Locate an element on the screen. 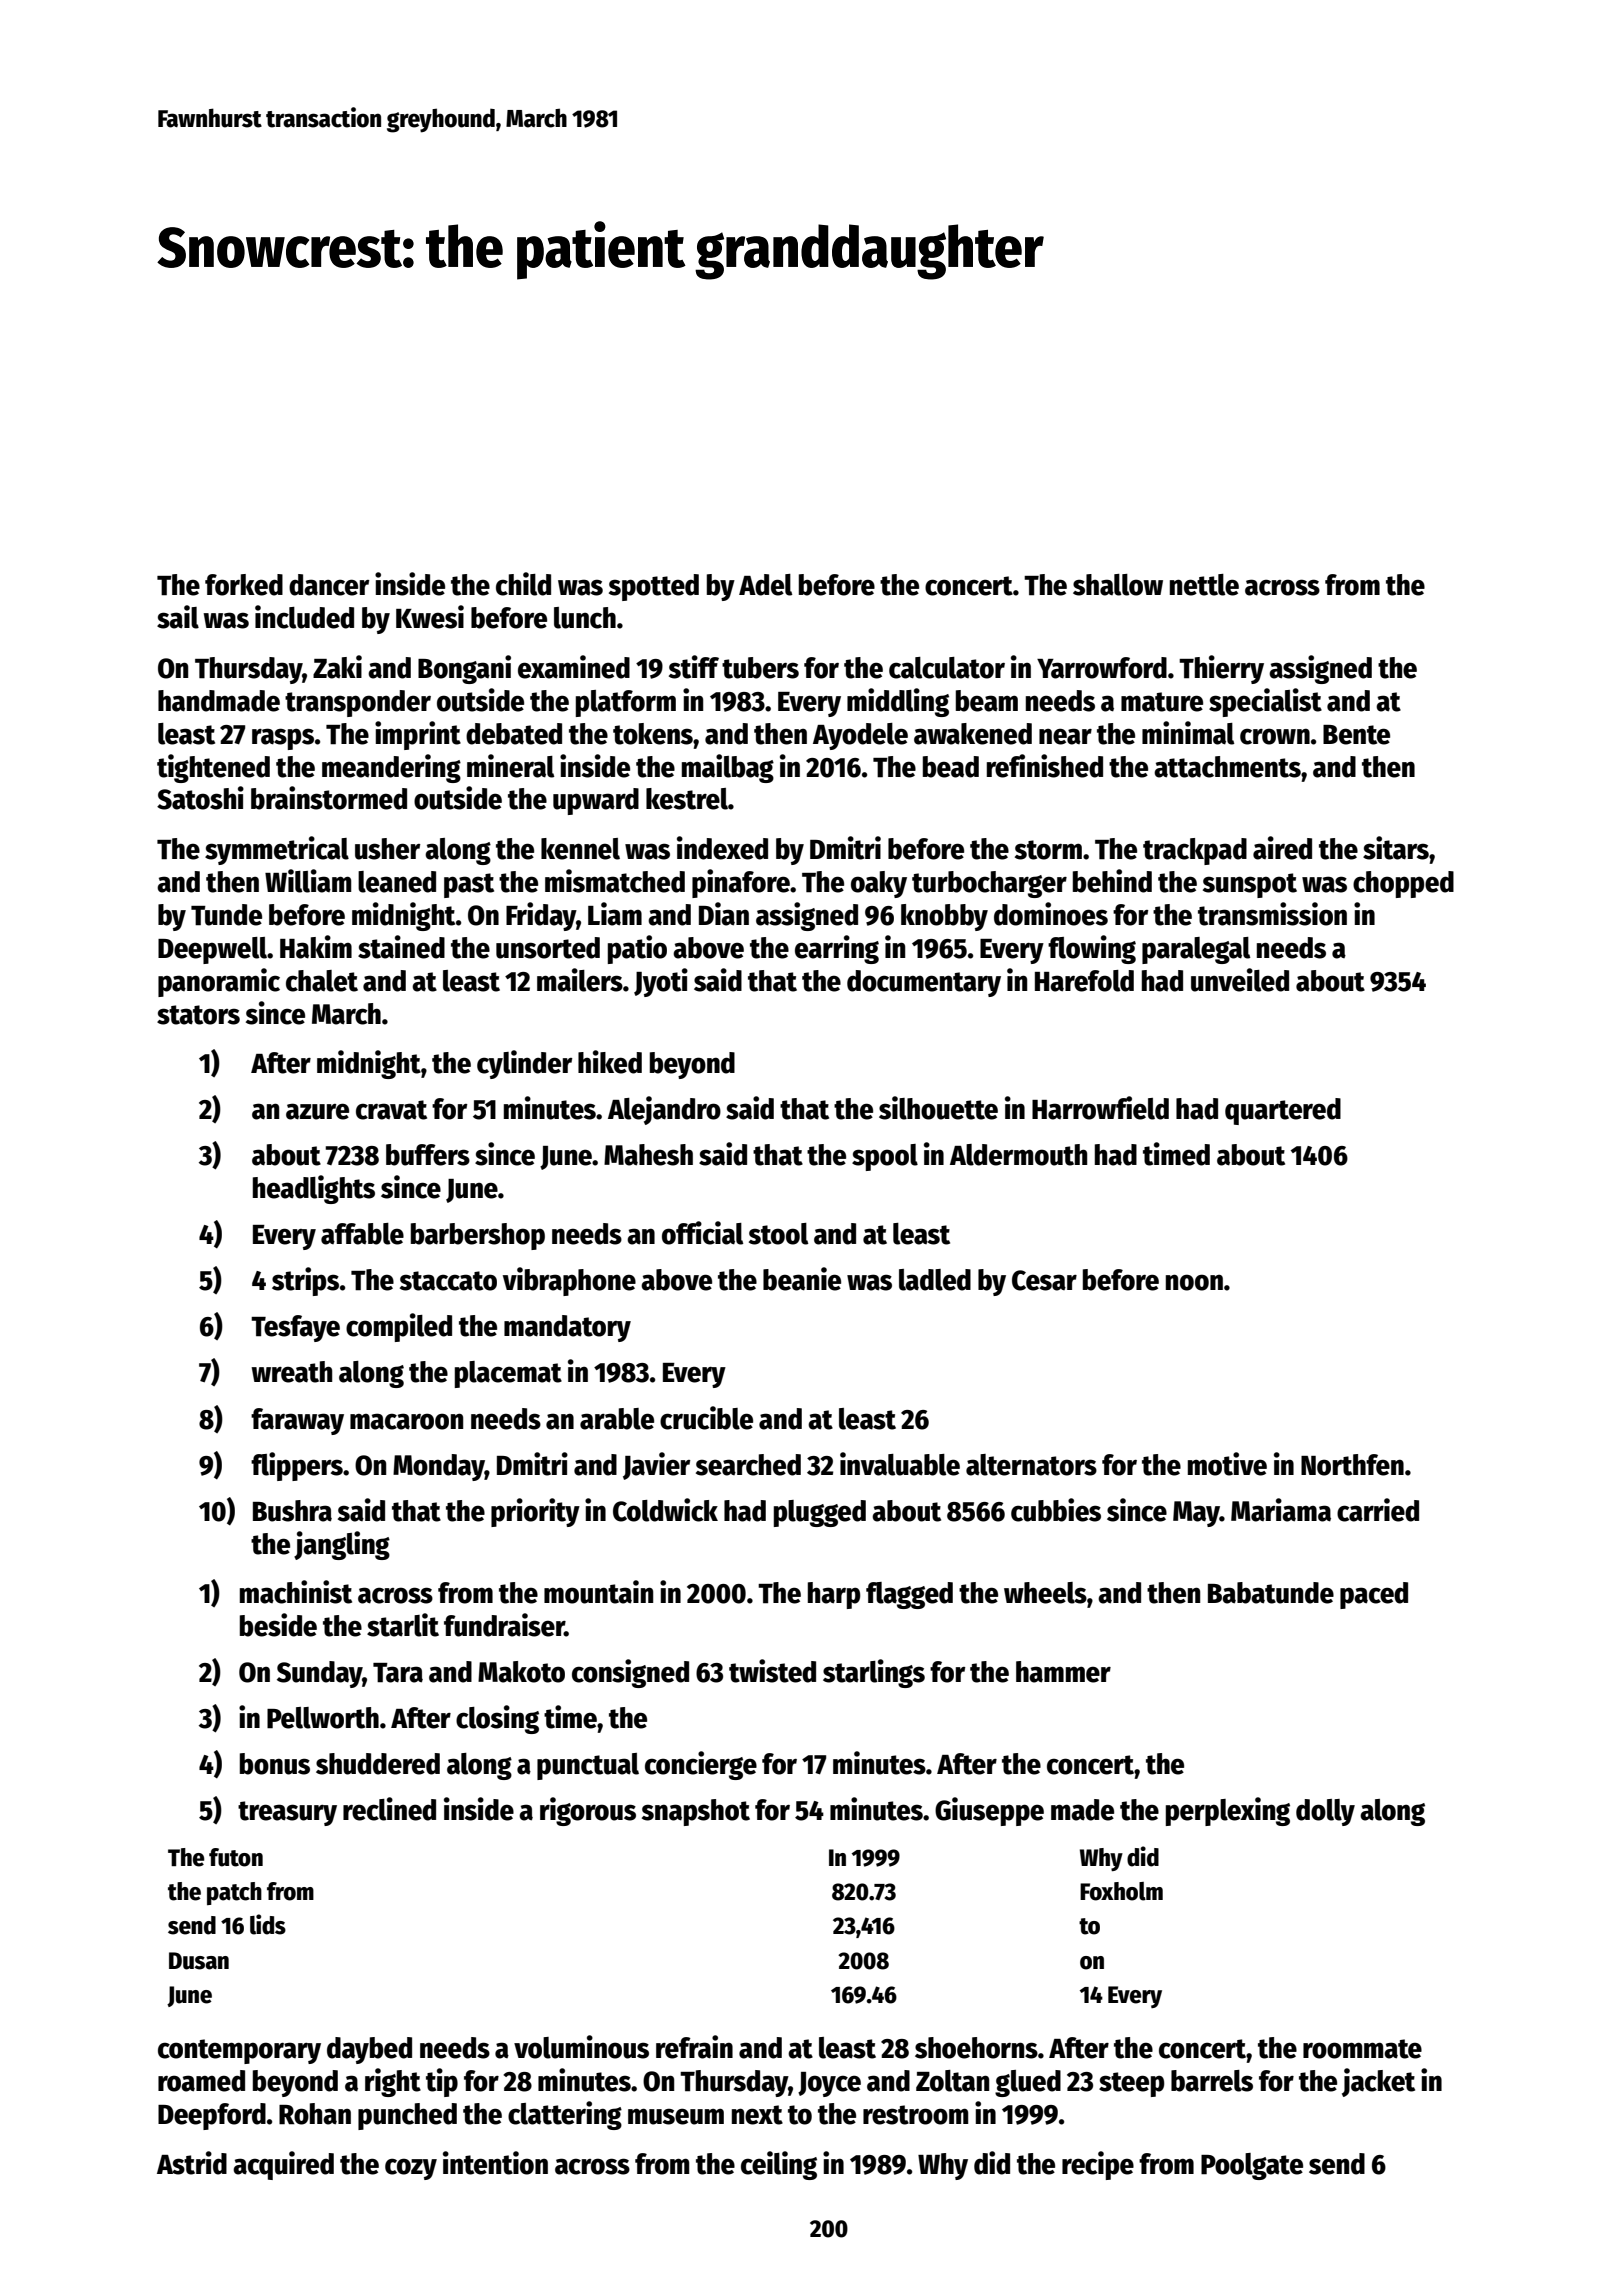 This screenshot has height=2292, width=1620. chopped is located at coordinates (1403, 884).
